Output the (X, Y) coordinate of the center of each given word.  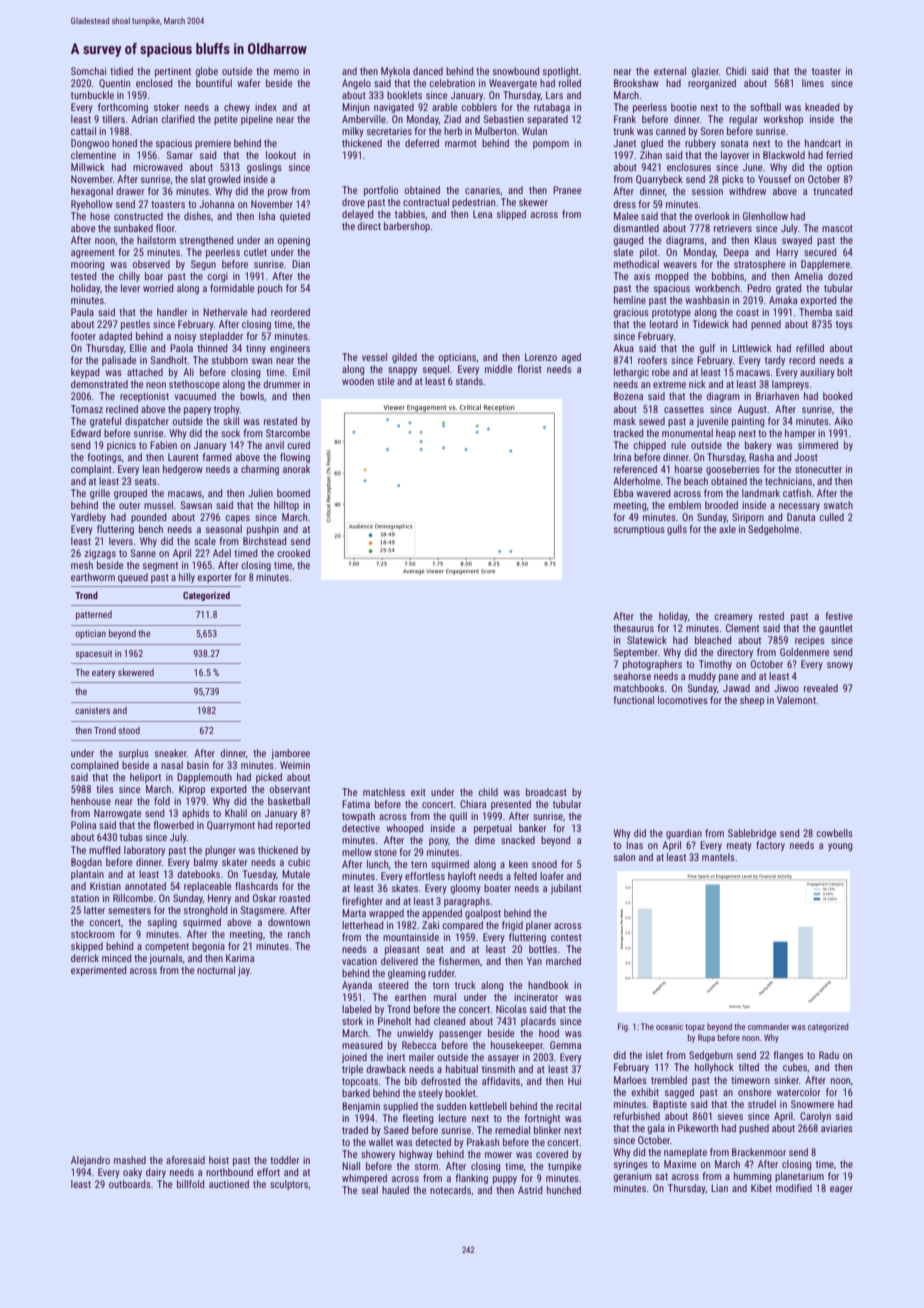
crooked (293, 553)
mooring (88, 265)
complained (95, 766)
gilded (404, 358)
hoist (219, 1160)
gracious (631, 313)
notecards (450, 1190)
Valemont (796, 700)
